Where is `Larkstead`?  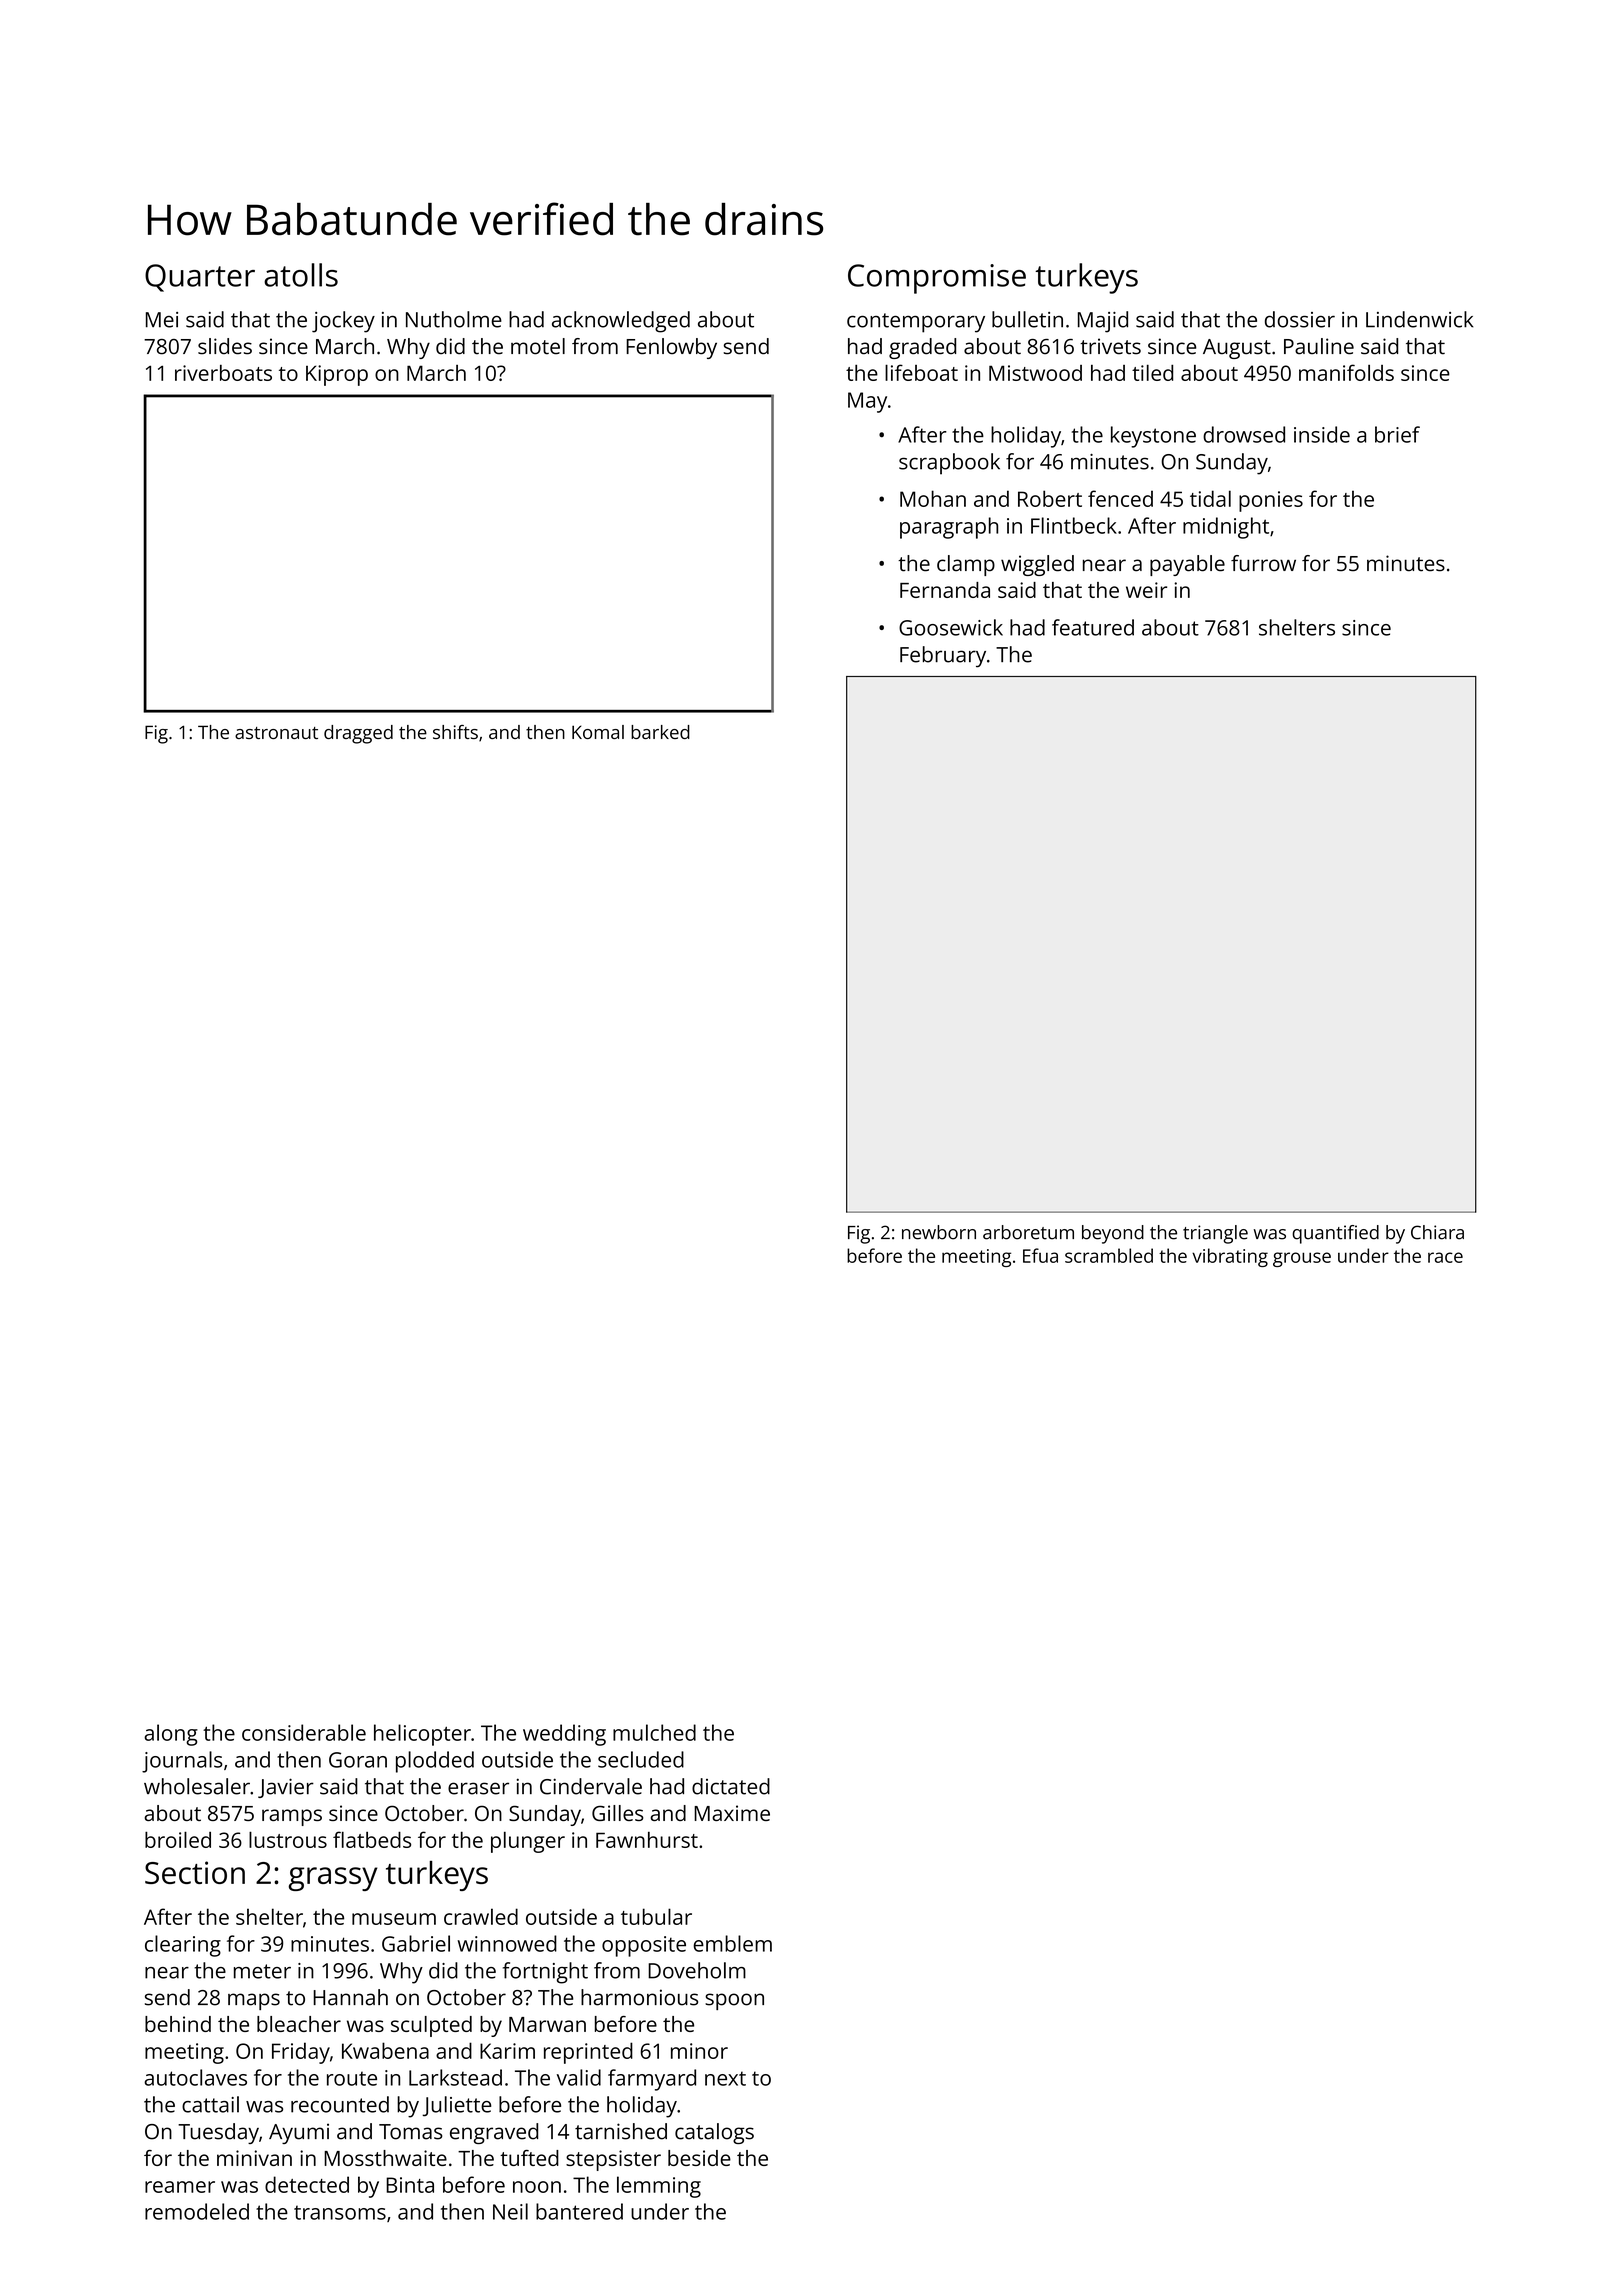
Larkstead is located at coordinates (455, 2077).
